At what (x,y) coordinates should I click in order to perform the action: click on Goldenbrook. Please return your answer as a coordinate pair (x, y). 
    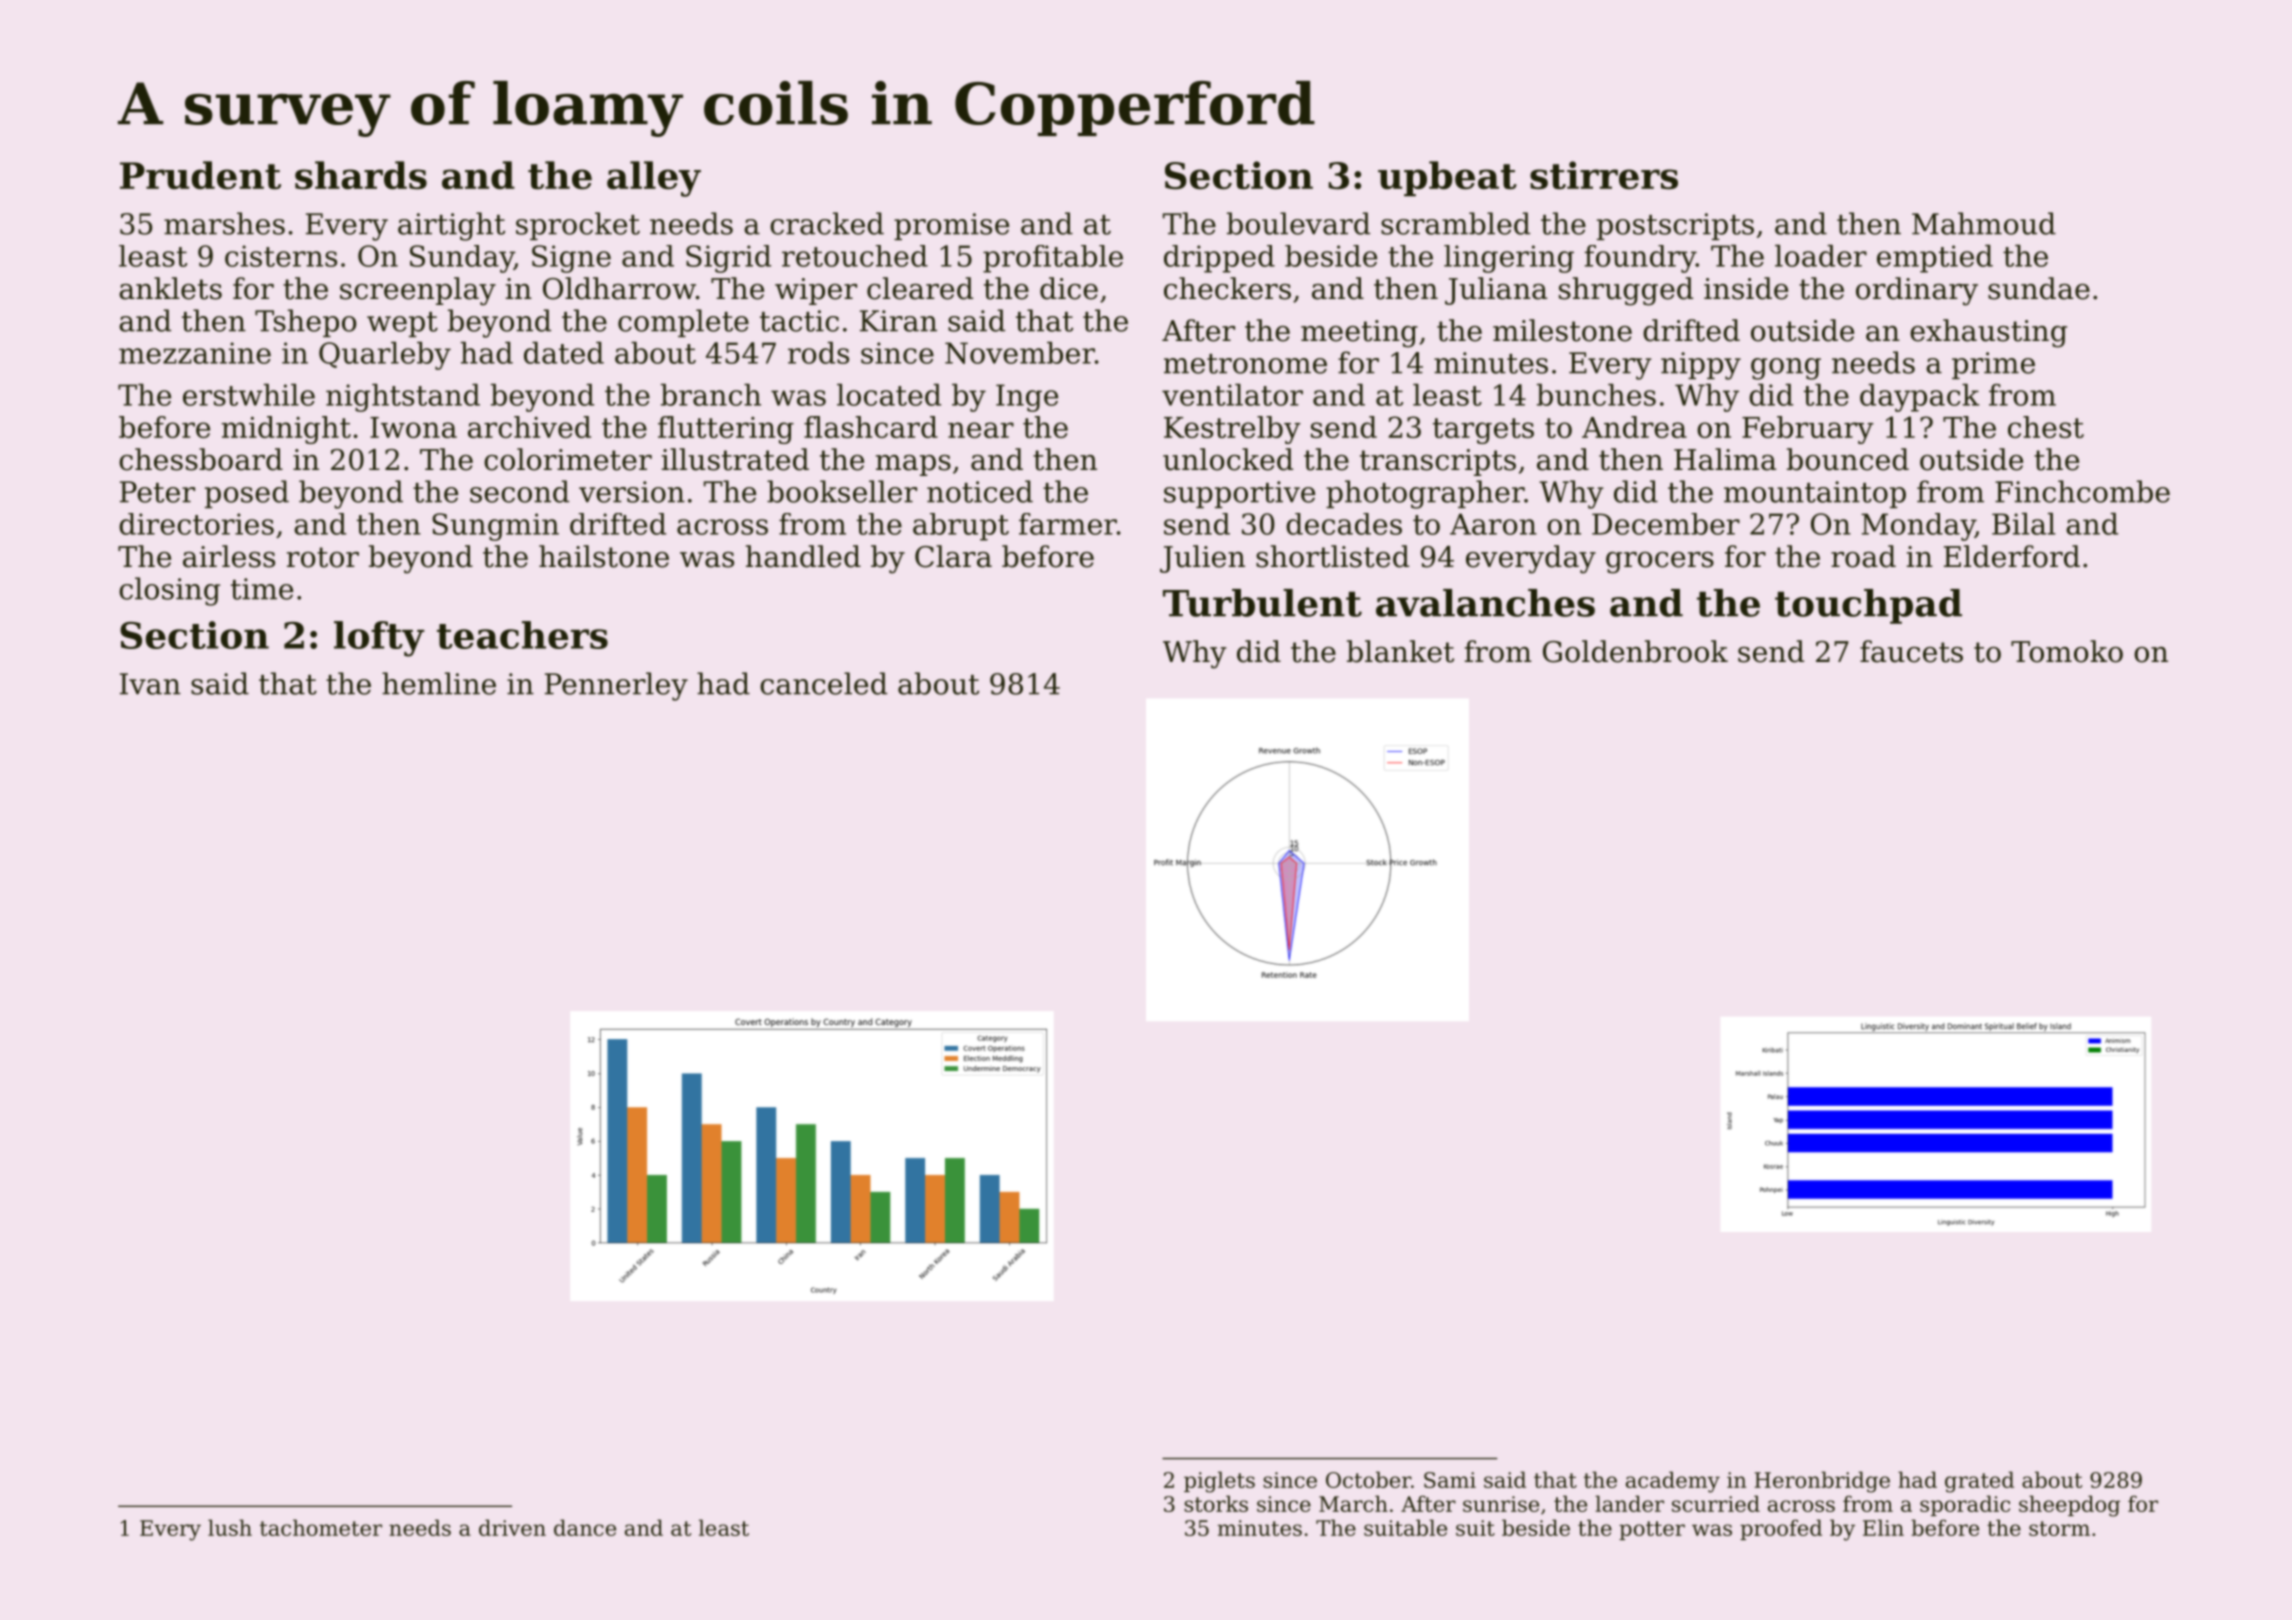
    Looking at the image, I should click on (1635, 651).
